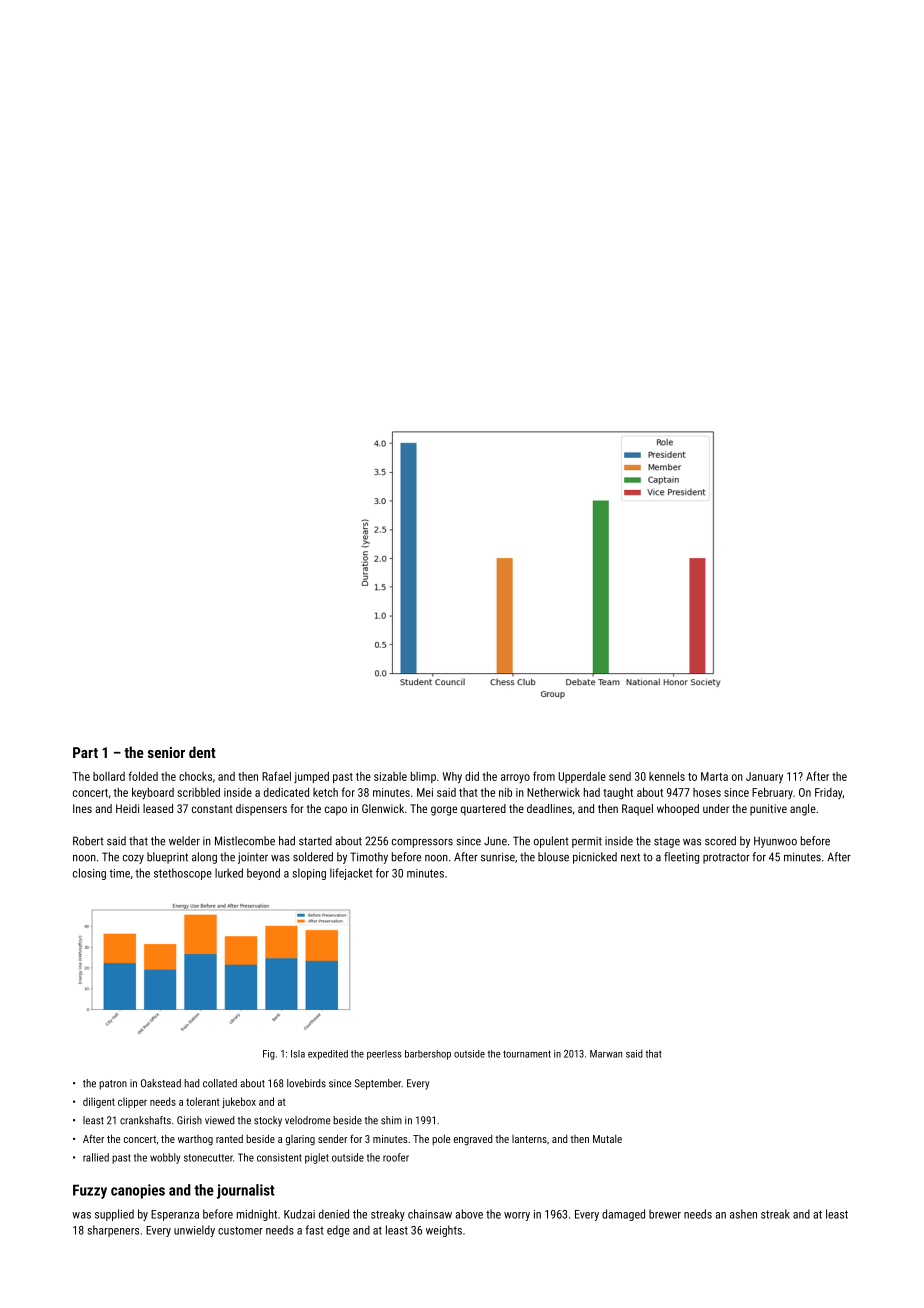 The width and height of the screenshot is (924, 1308). What do you see at coordinates (113, 1085) in the screenshot?
I see `patron` at bounding box center [113, 1085].
